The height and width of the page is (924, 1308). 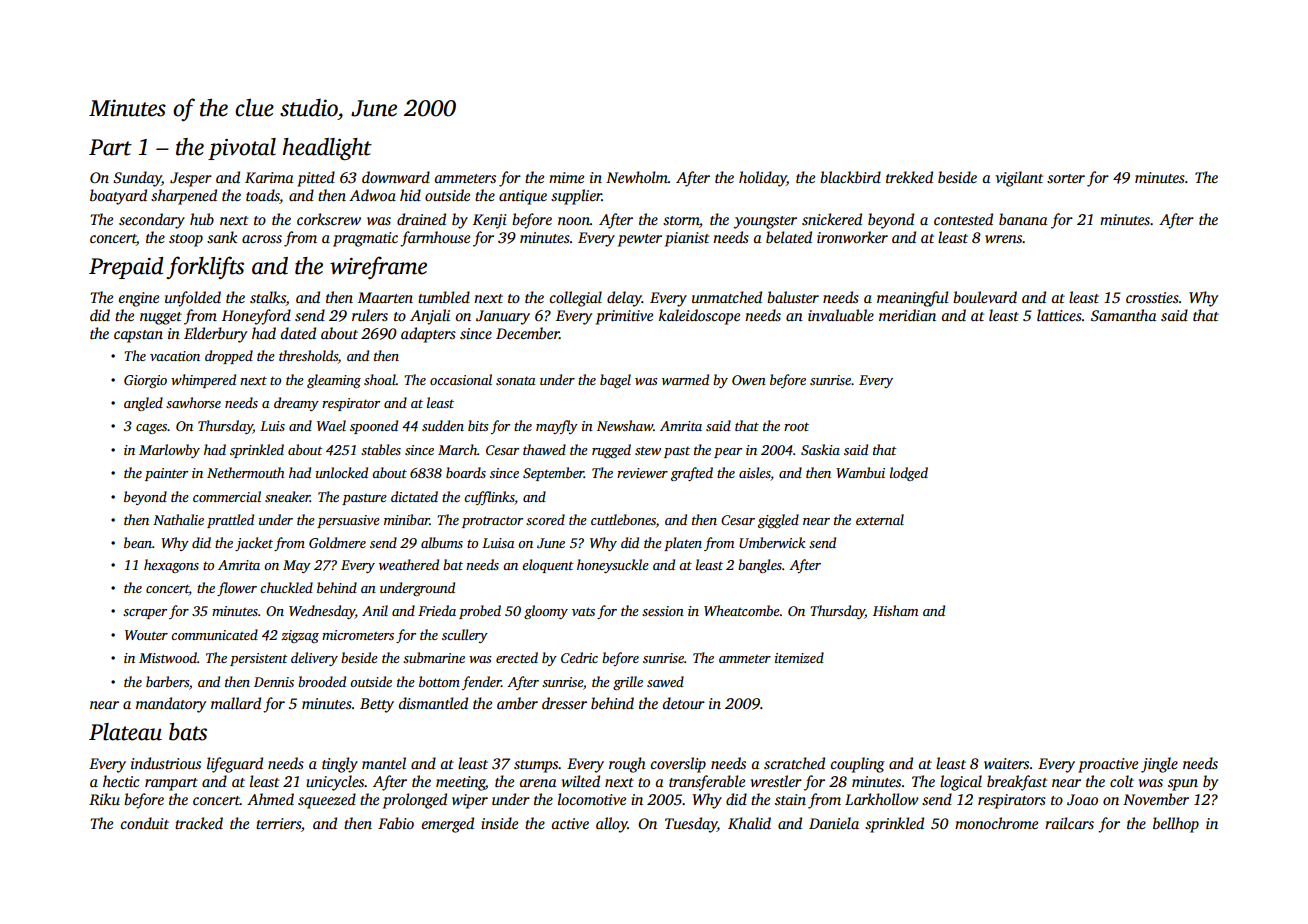 What do you see at coordinates (242, 149) in the page?
I see `pivotal` at bounding box center [242, 149].
